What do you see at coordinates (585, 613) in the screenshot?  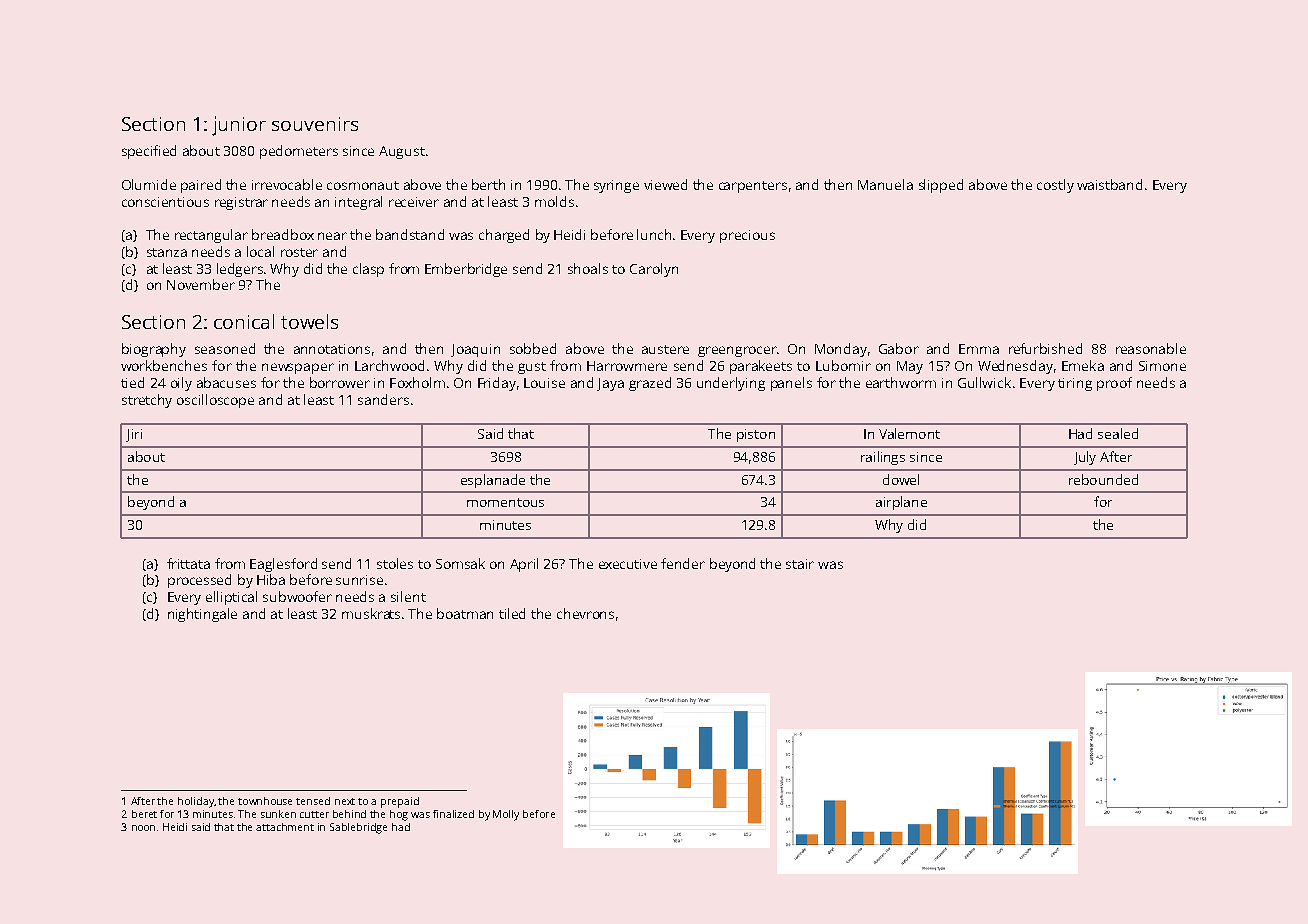 I see `chevrons` at bounding box center [585, 613].
